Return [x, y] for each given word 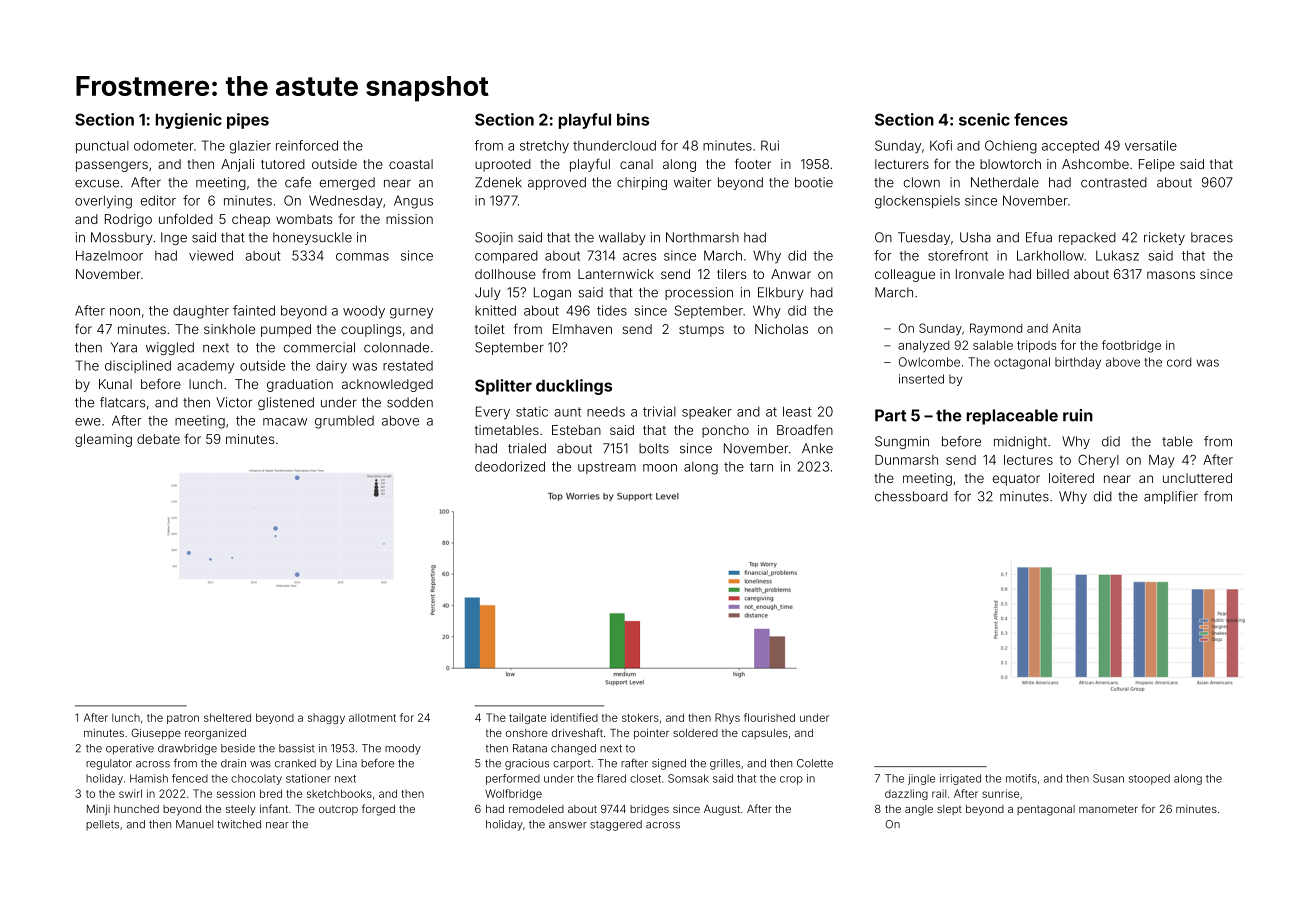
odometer [164, 146]
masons [1171, 275]
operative [130, 749]
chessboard [911, 496]
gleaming [103, 440]
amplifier [1171, 497]
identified [574, 717]
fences [1041, 119]
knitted [495, 310]
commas [362, 257]
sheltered [227, 717]
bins [633, 119]
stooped [1149, 779]
